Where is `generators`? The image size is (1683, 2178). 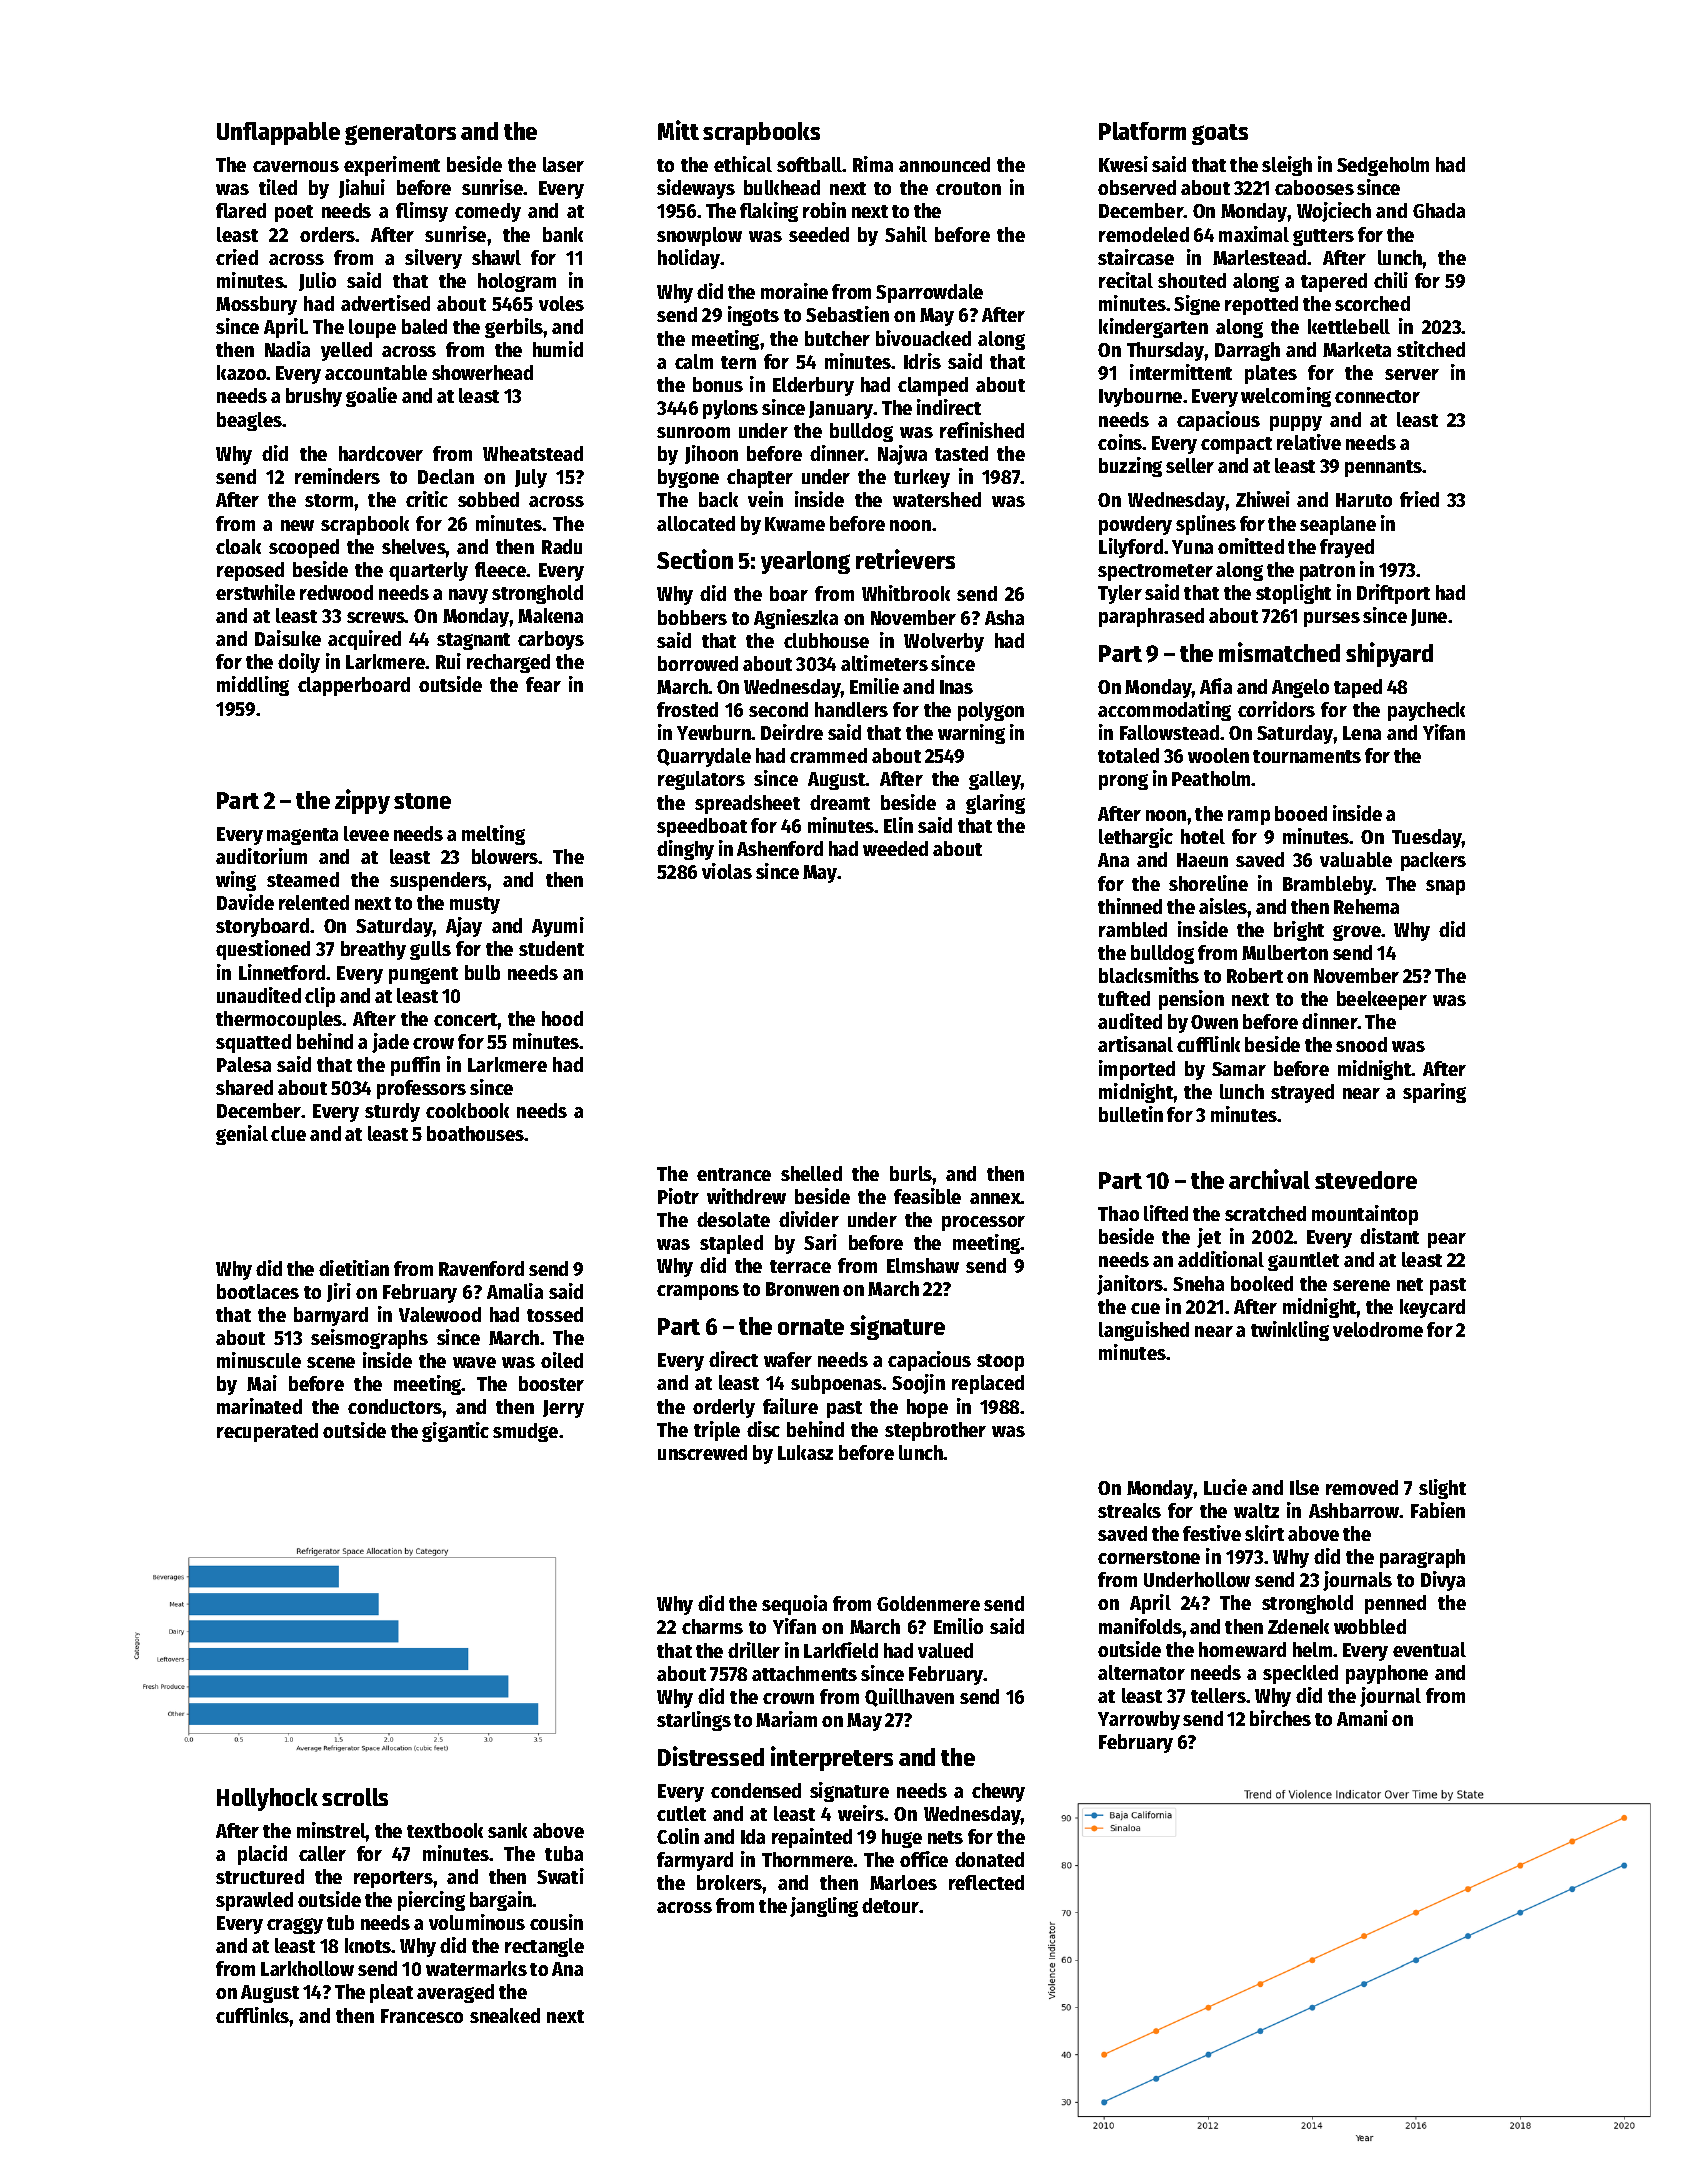 generators is located at coordinates (400, 134).
